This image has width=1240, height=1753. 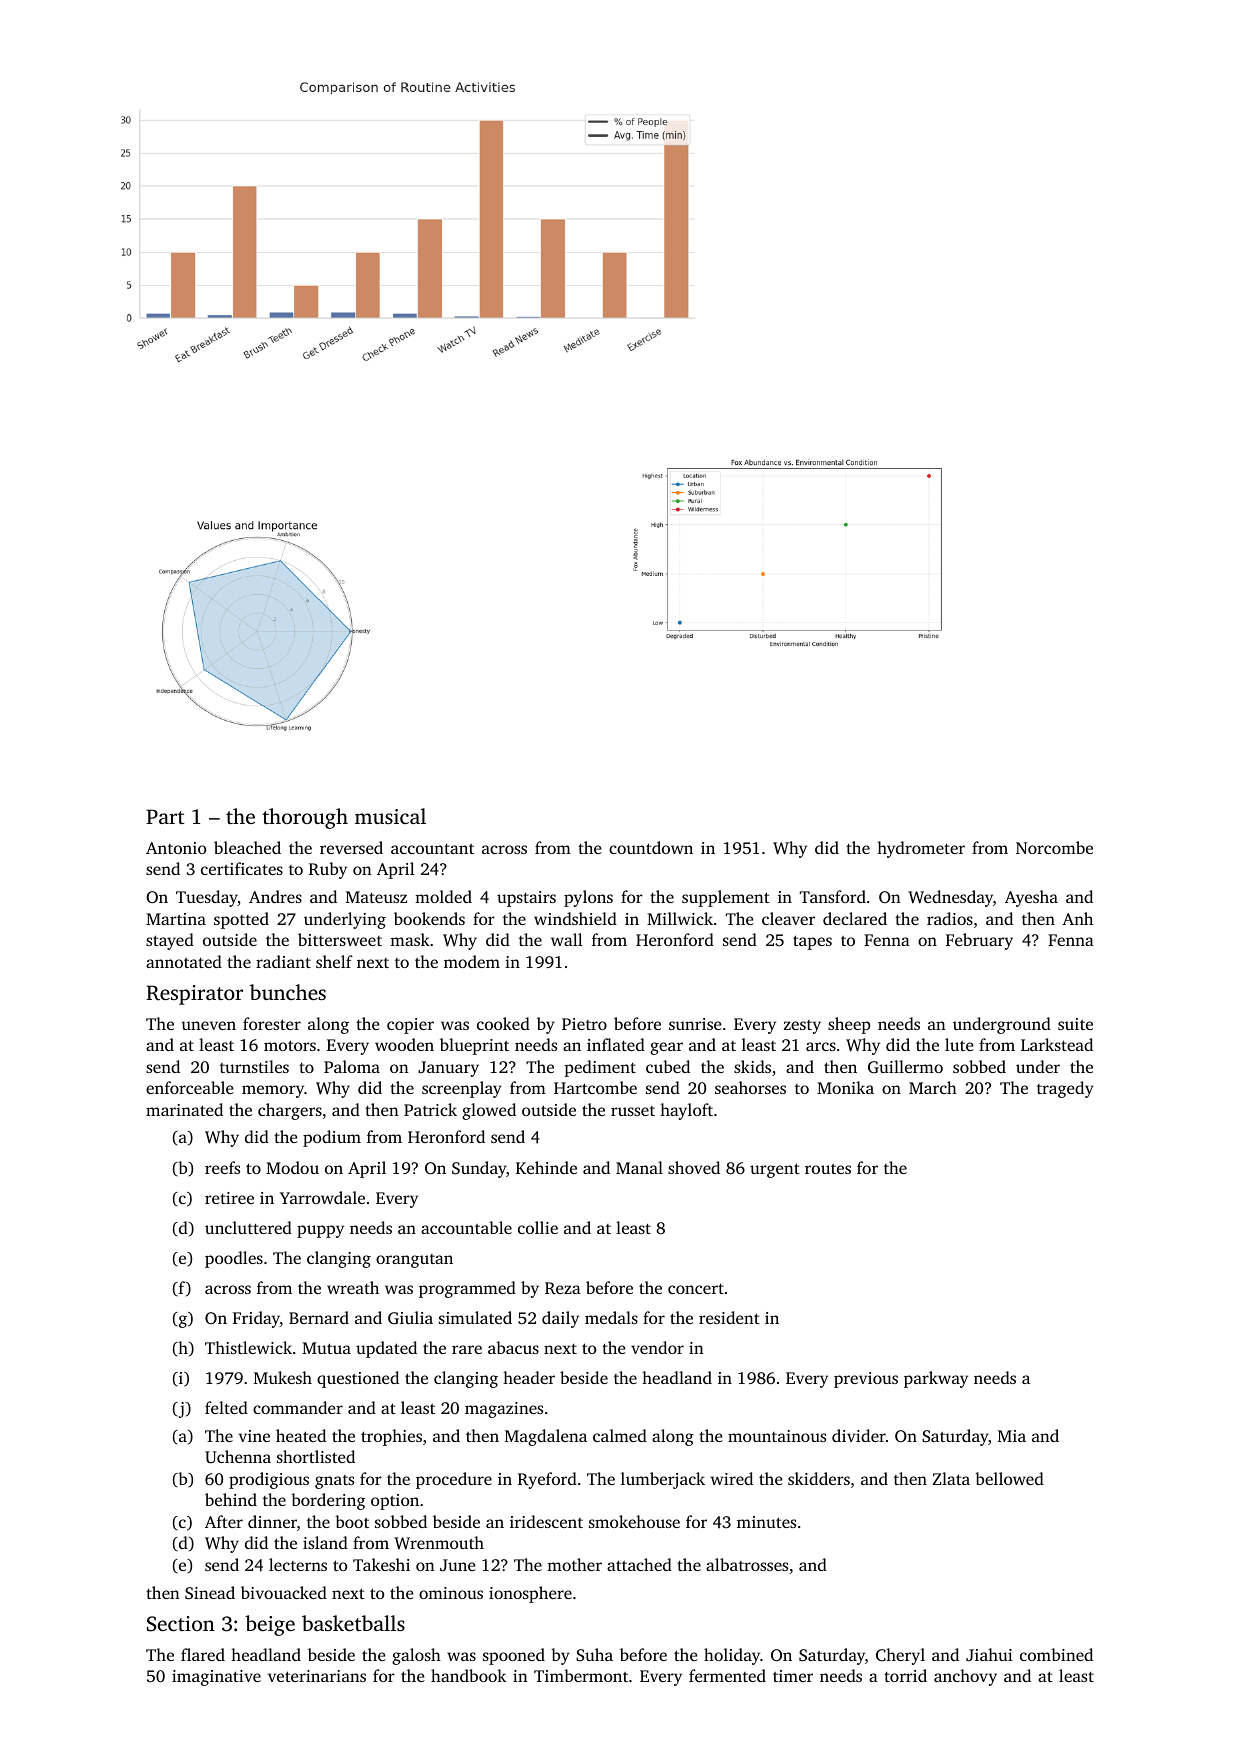 What do you see at coordinates (466, 1227) in the image?
I see `accountable` at bounding box center [466, 1227].
